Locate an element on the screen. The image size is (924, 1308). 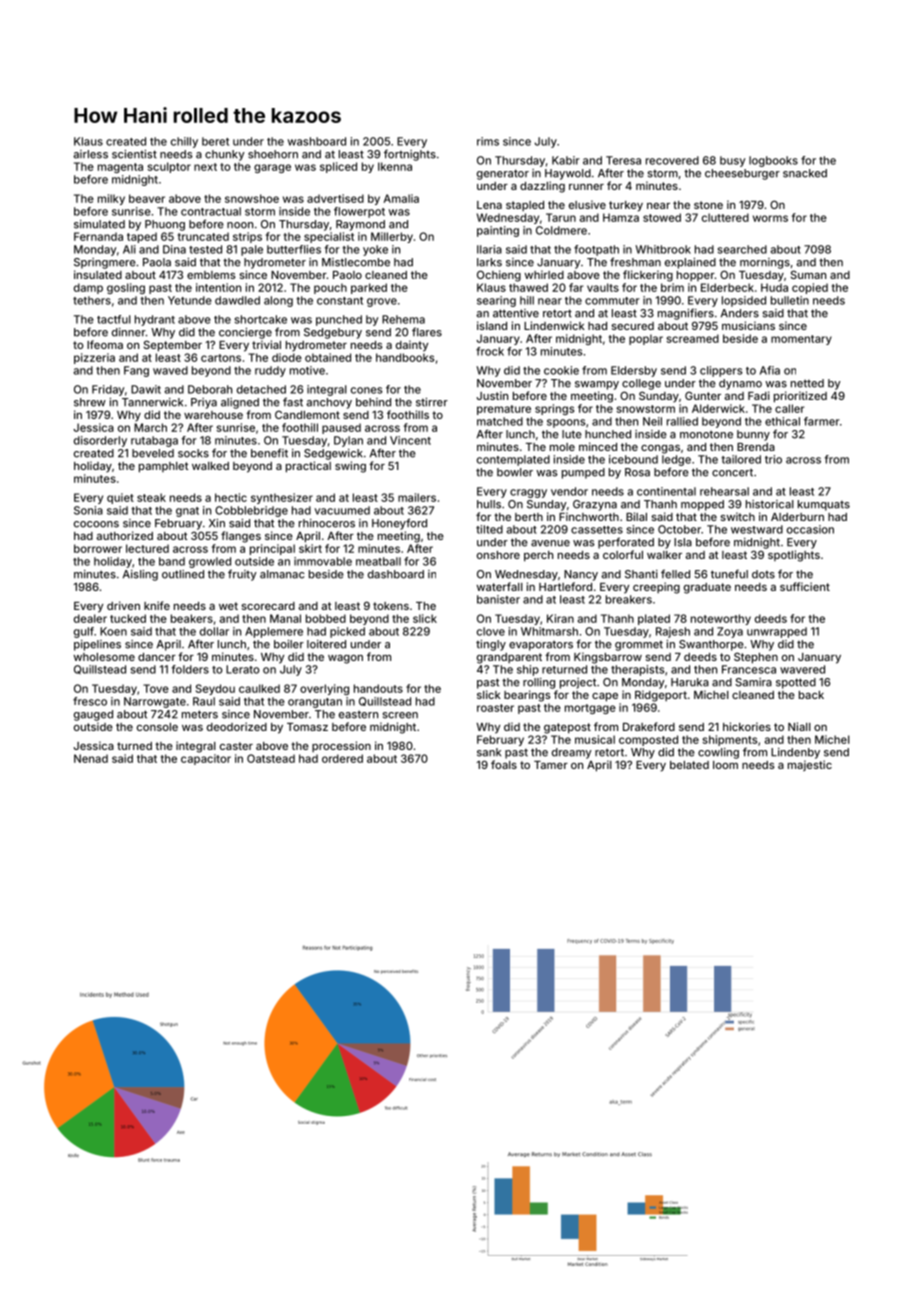
farmer is located at coordinates (822, 421).
